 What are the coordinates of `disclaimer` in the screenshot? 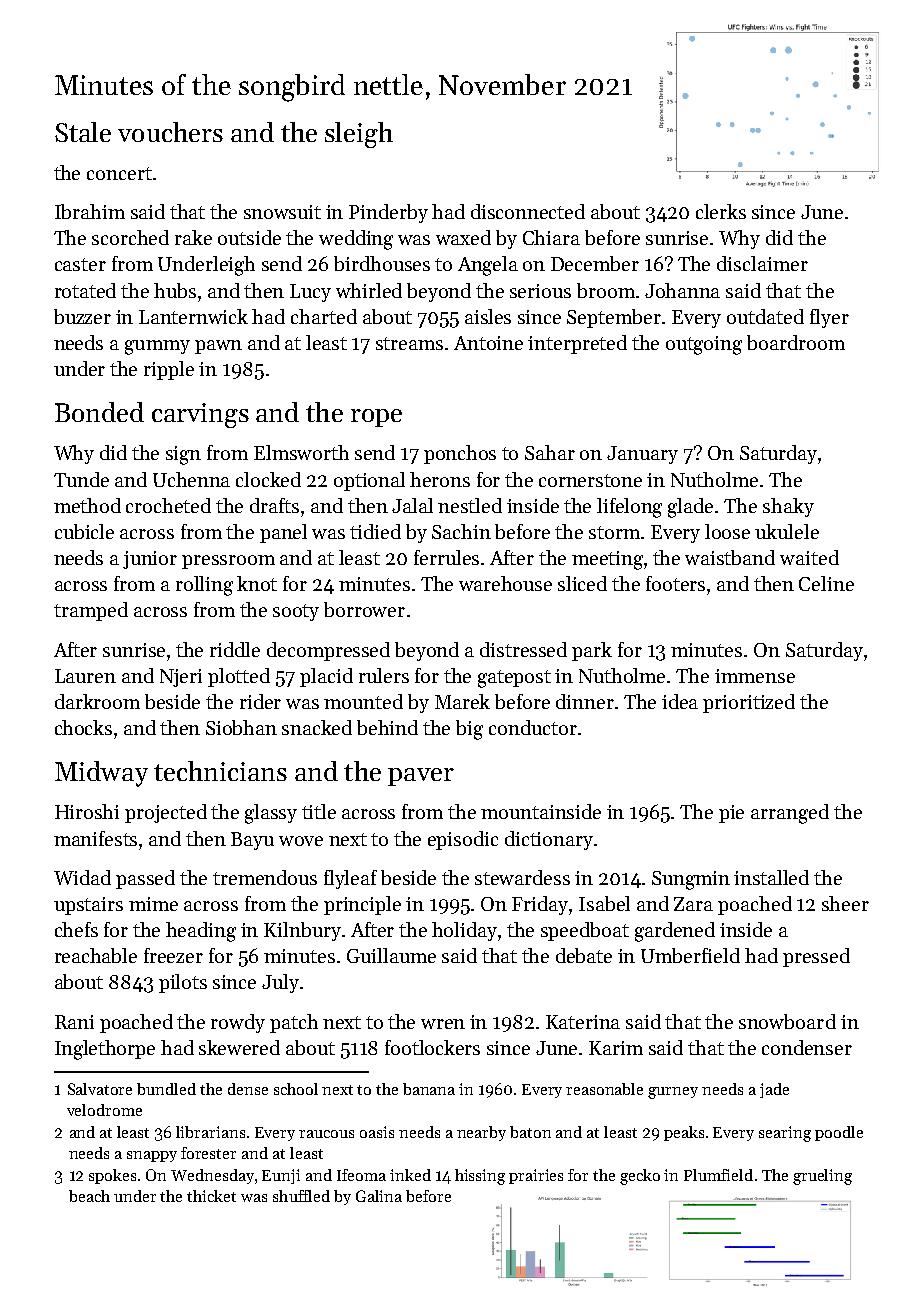 It's located at (762, 263).
